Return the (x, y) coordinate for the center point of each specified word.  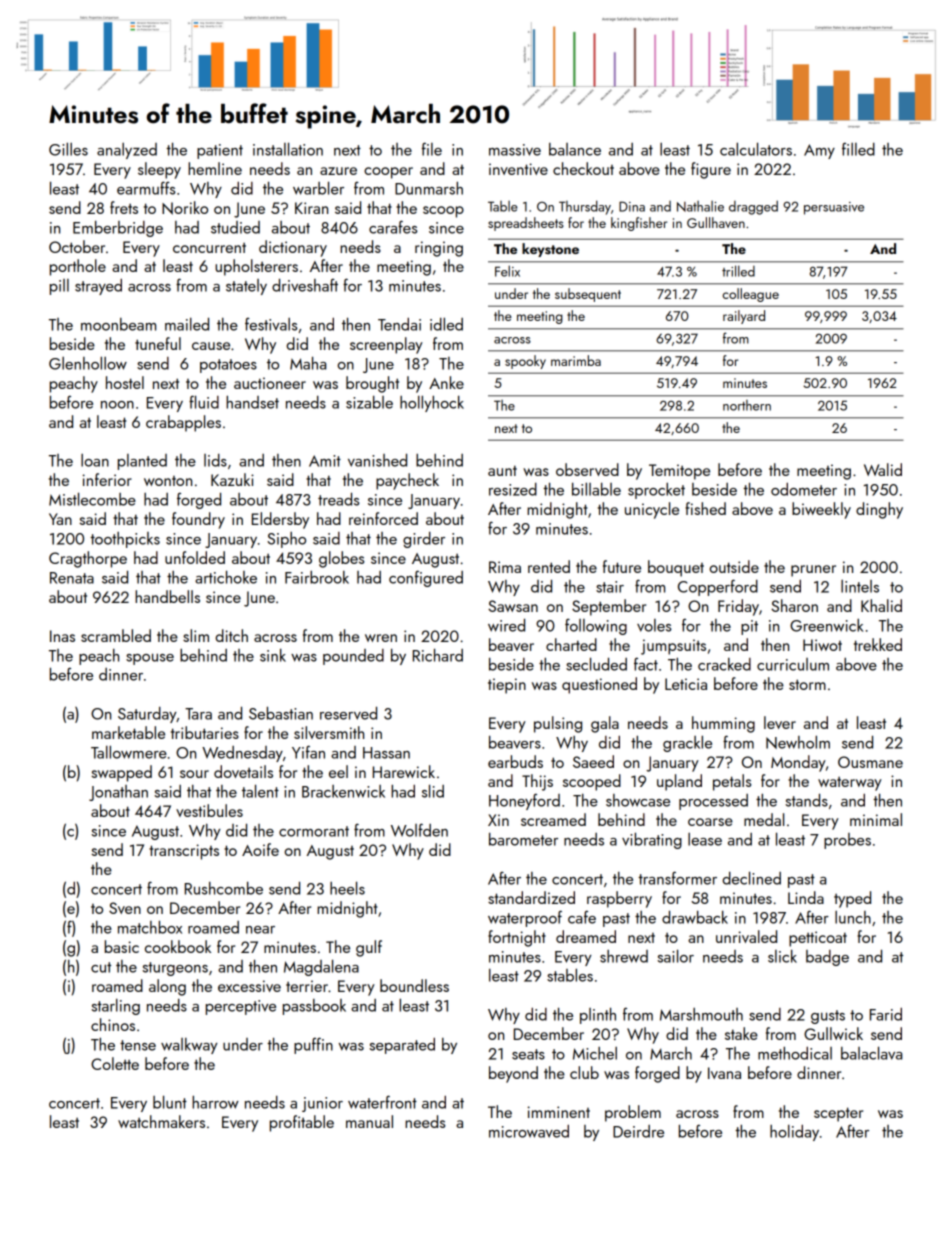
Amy (819, 151)
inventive (518, 169)
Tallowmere (129, 752)
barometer (523, 839)
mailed (187, 324)
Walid (883, 469)
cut (101, 967)
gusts (828, 1017)
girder (424, 540)
